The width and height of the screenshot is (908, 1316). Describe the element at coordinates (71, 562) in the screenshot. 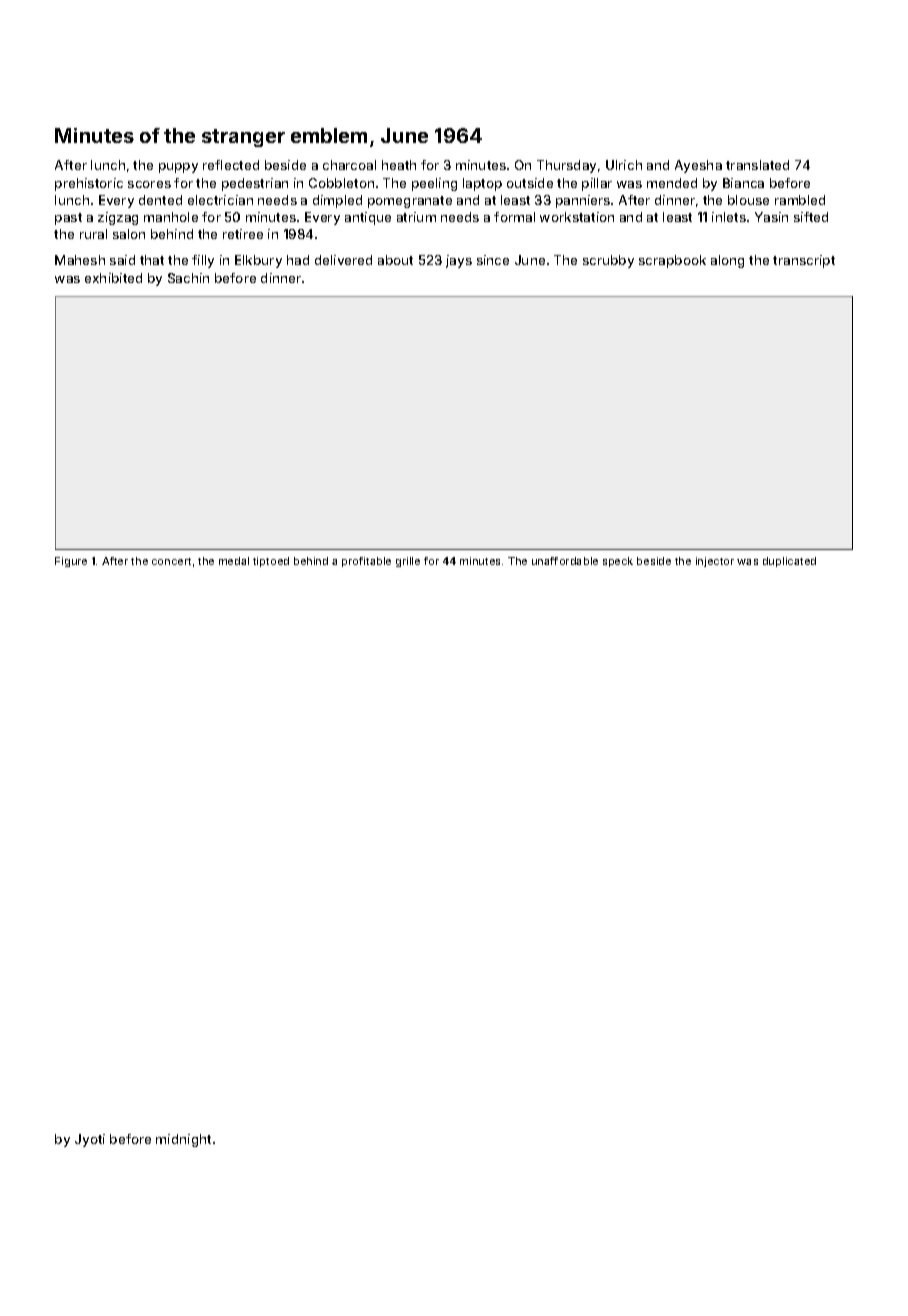

I see `Figure` at that location.
